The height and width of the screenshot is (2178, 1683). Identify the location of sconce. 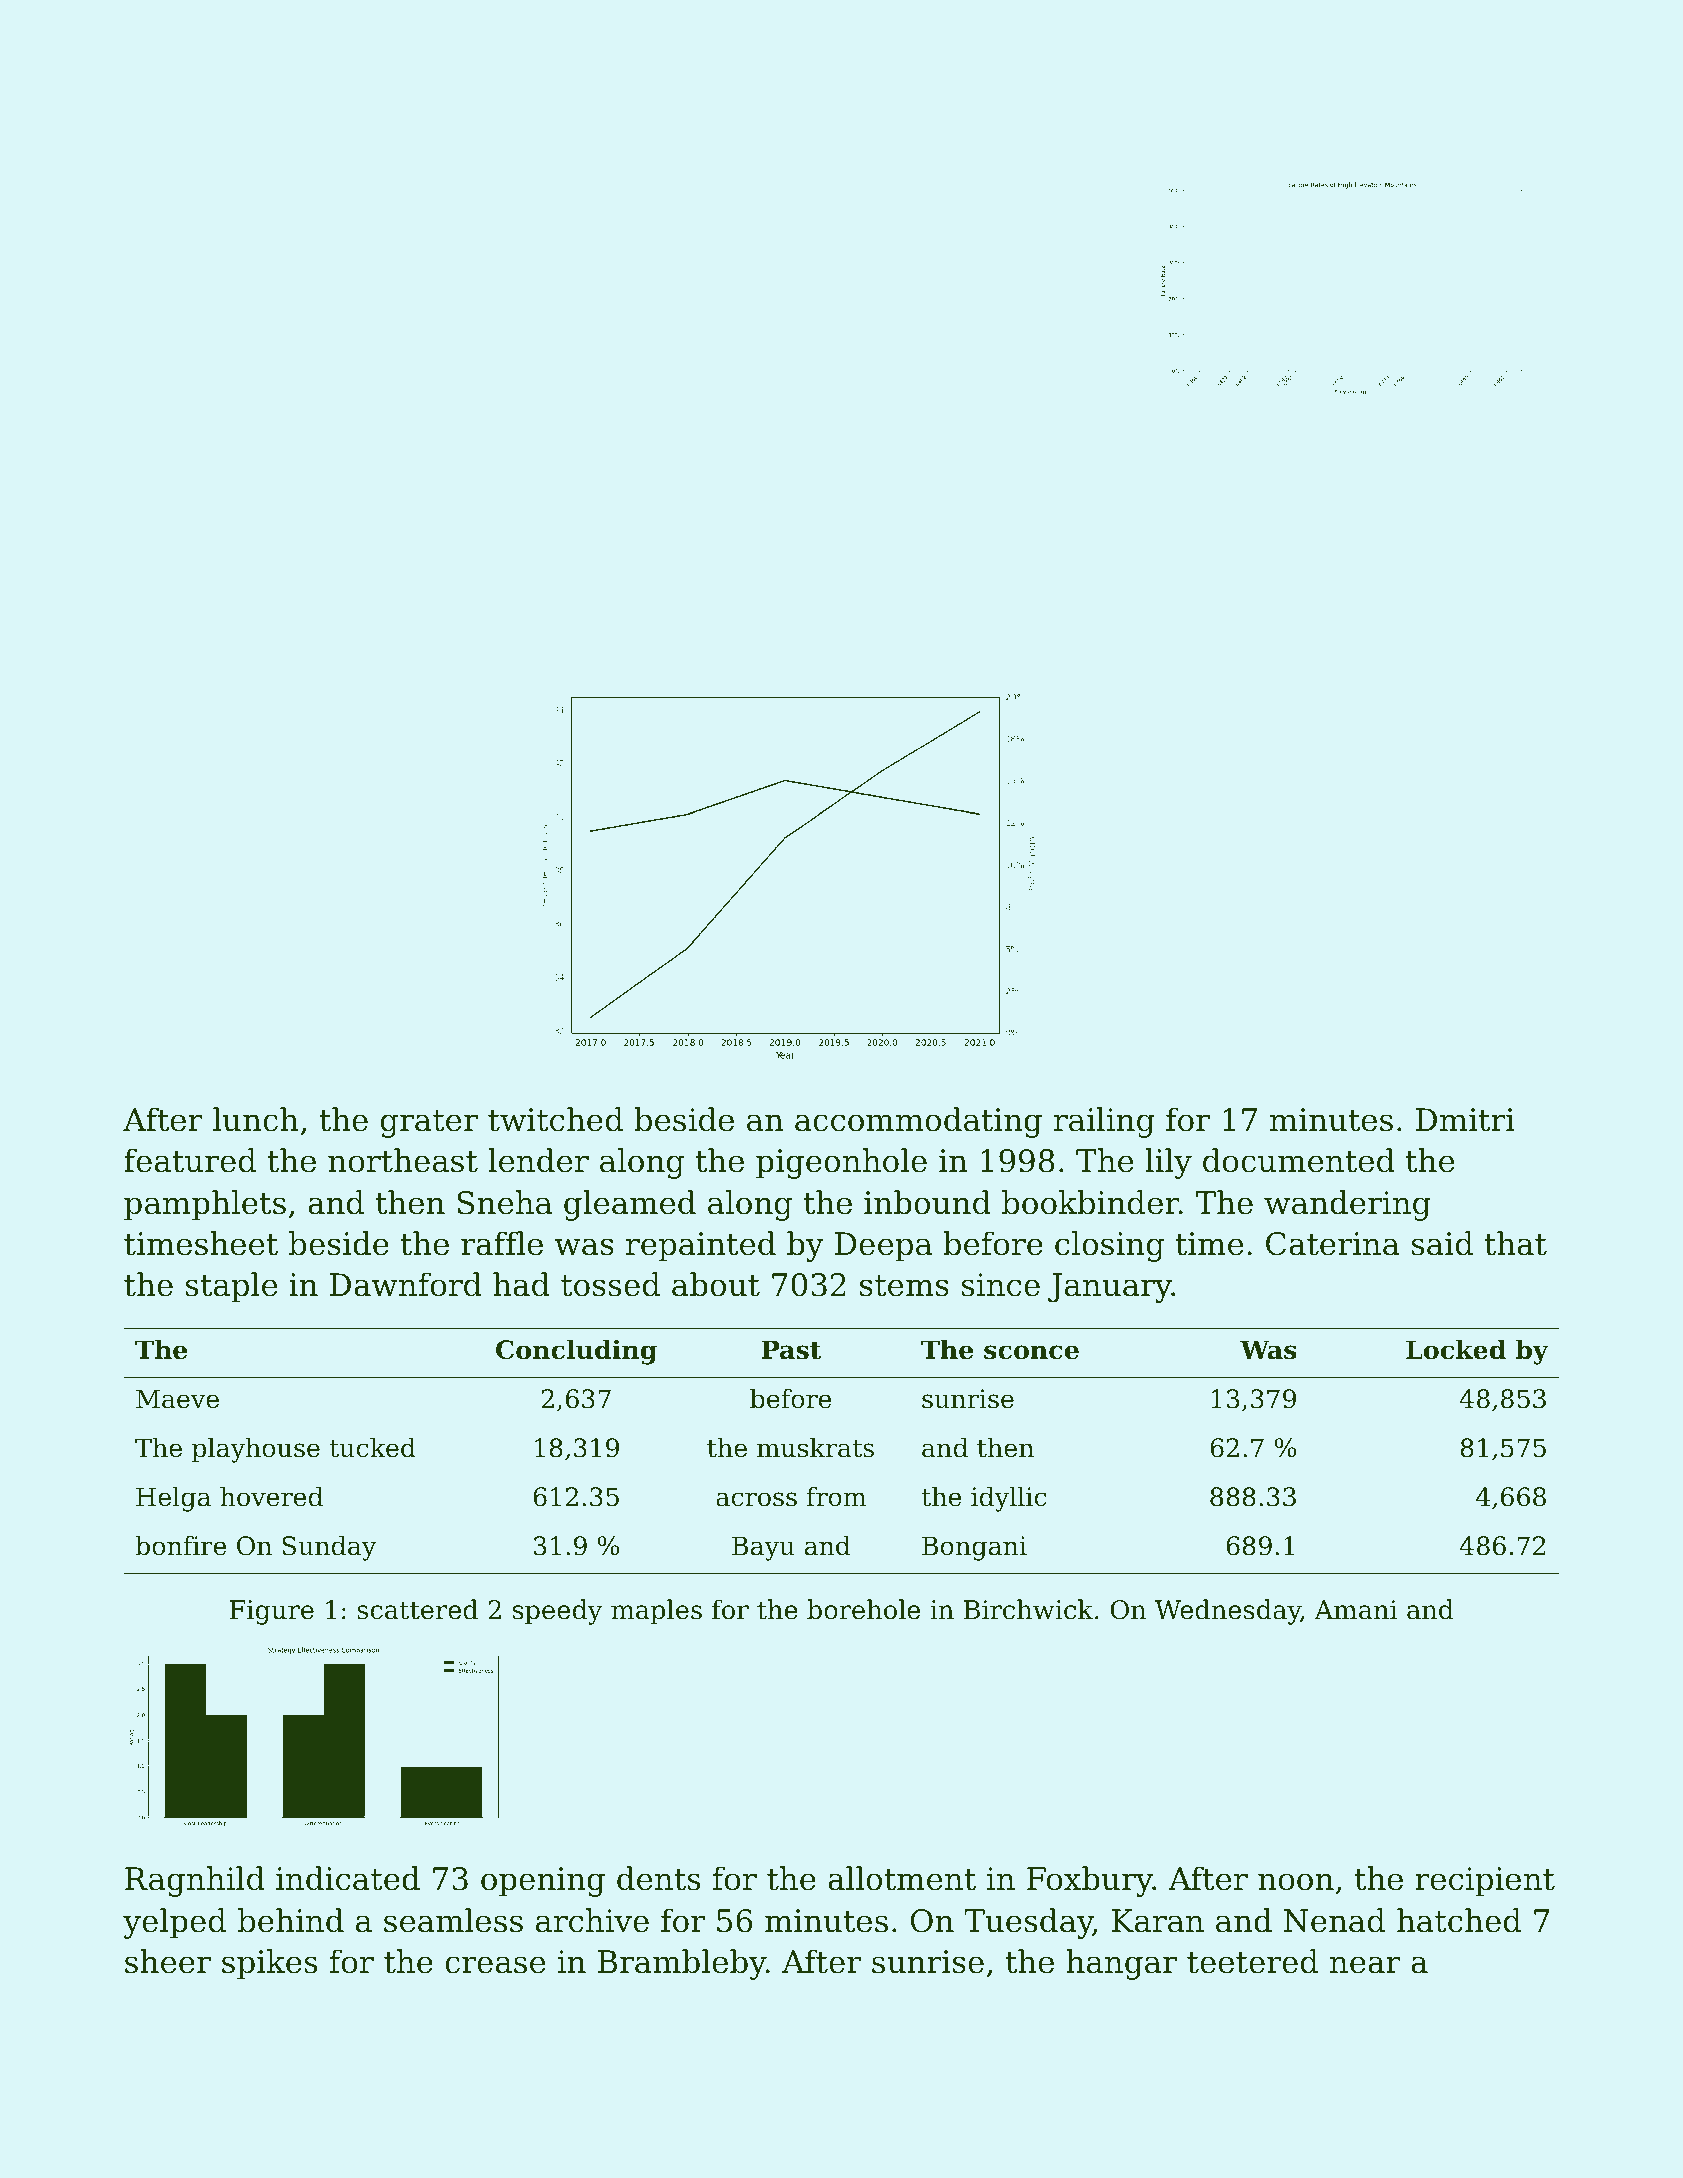
(1031, 1352).
